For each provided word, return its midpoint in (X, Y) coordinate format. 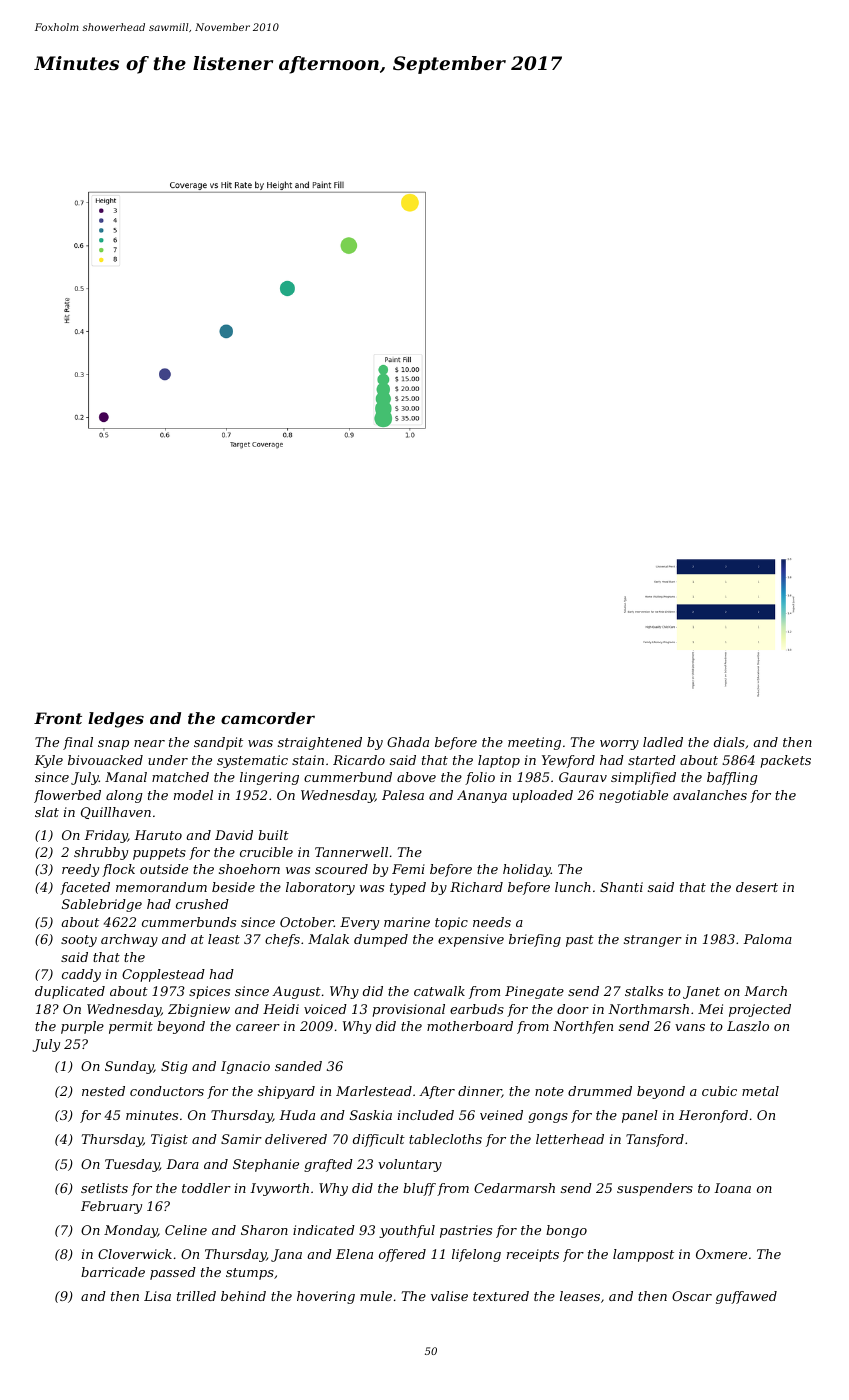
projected (760, 1010)
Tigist (169, 1140)
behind (243, 1296)
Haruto (158, 835)
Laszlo (748, 1026)
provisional (408, 1010)
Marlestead (374, 1091)
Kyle (48, 761)
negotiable (633, 796)
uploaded (543, 796)
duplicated (70, 992)
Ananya (482, 796)
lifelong (476, 1255)
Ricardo (359, 760)
